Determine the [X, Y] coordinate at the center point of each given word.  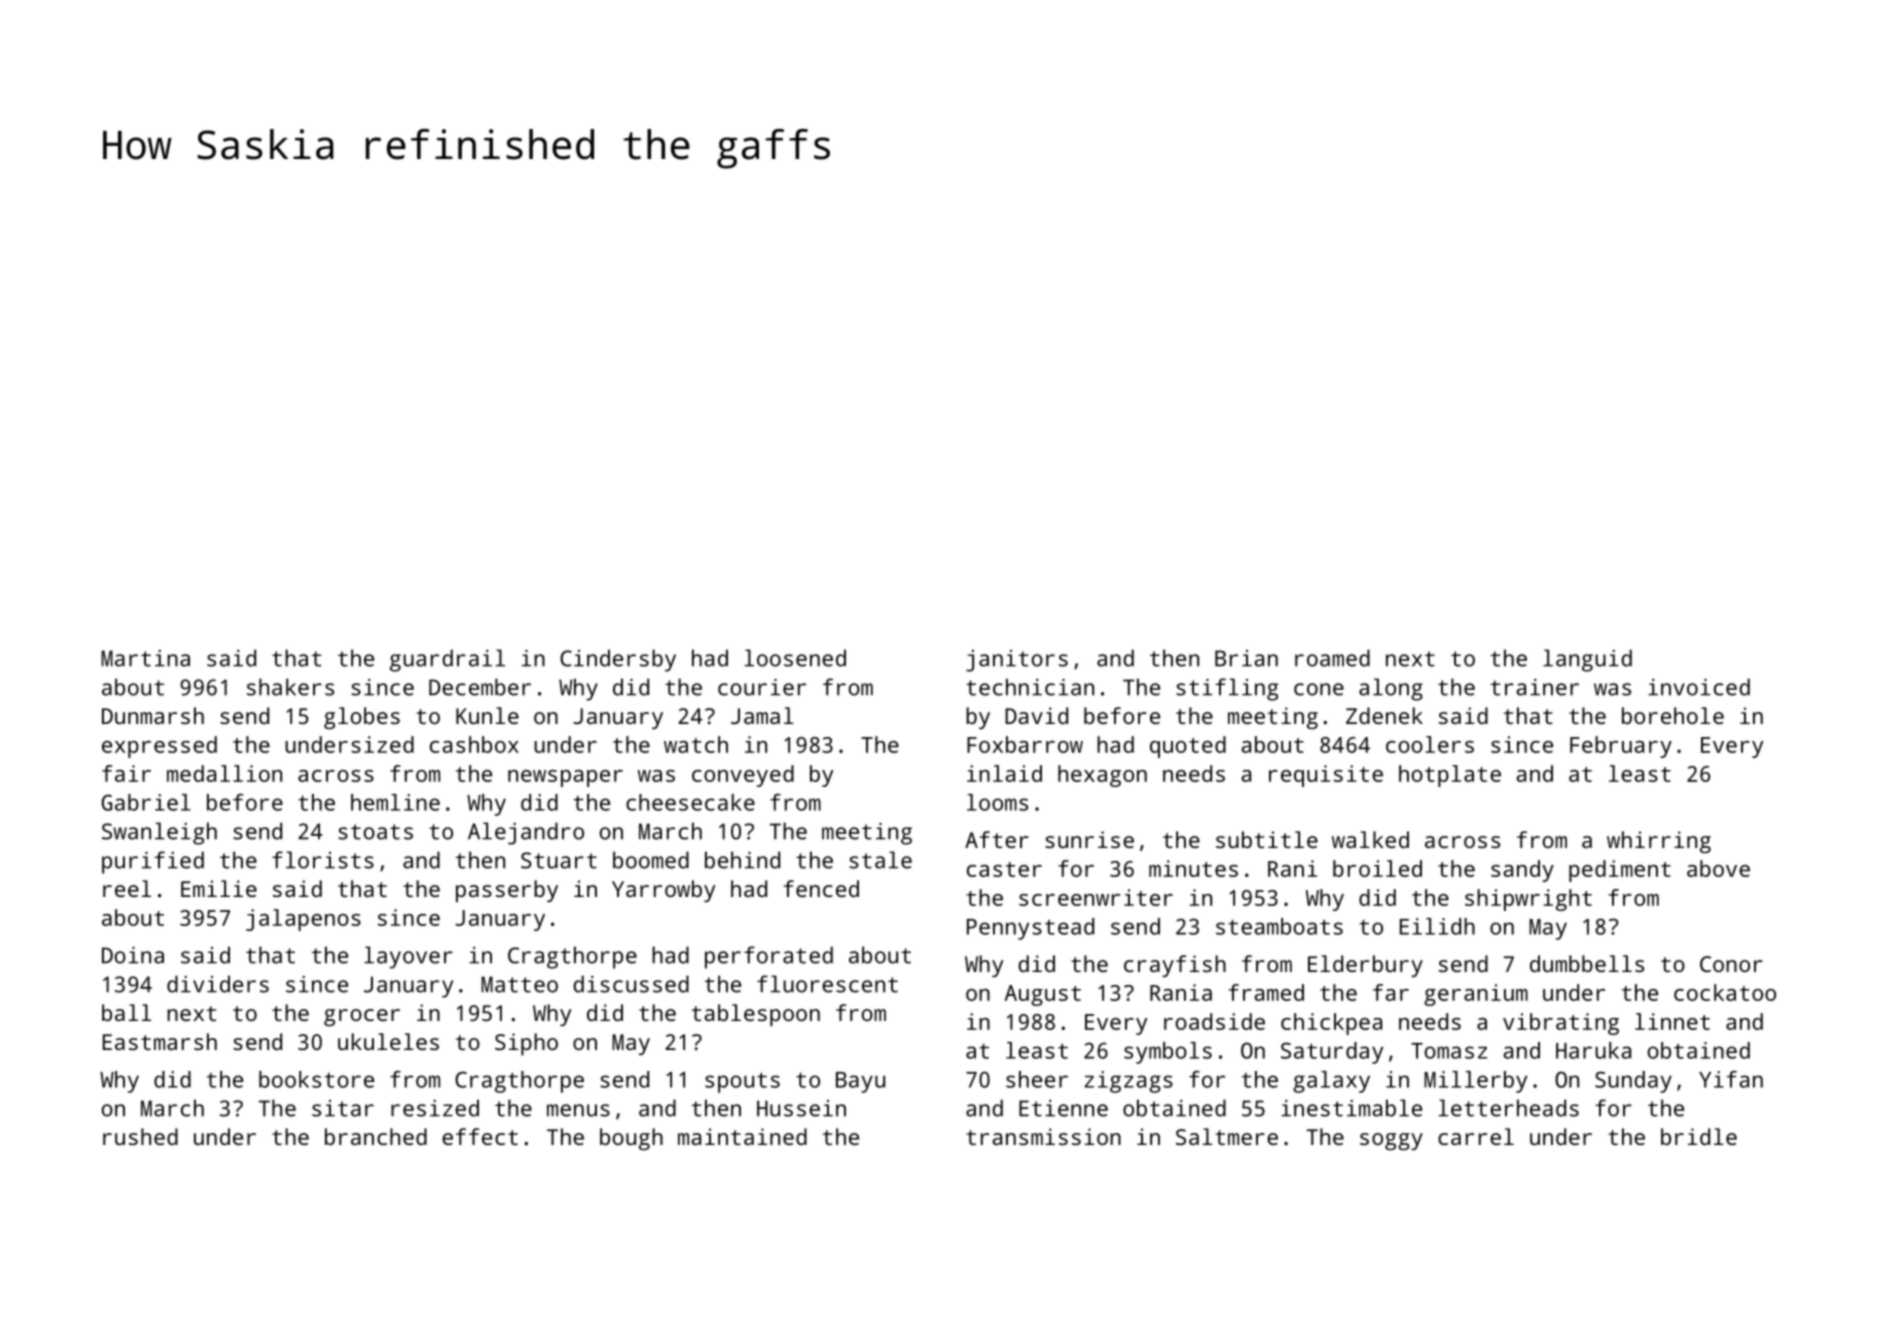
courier [762, 687]
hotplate [1450, 776]
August [1043, 995]
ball [126, 1012]
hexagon [1102, 776]
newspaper [565, 778]
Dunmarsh [153, 715]
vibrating [1561, 1024]
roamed [1332, 658]
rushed [140, 1136]
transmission [1043, 1136]
